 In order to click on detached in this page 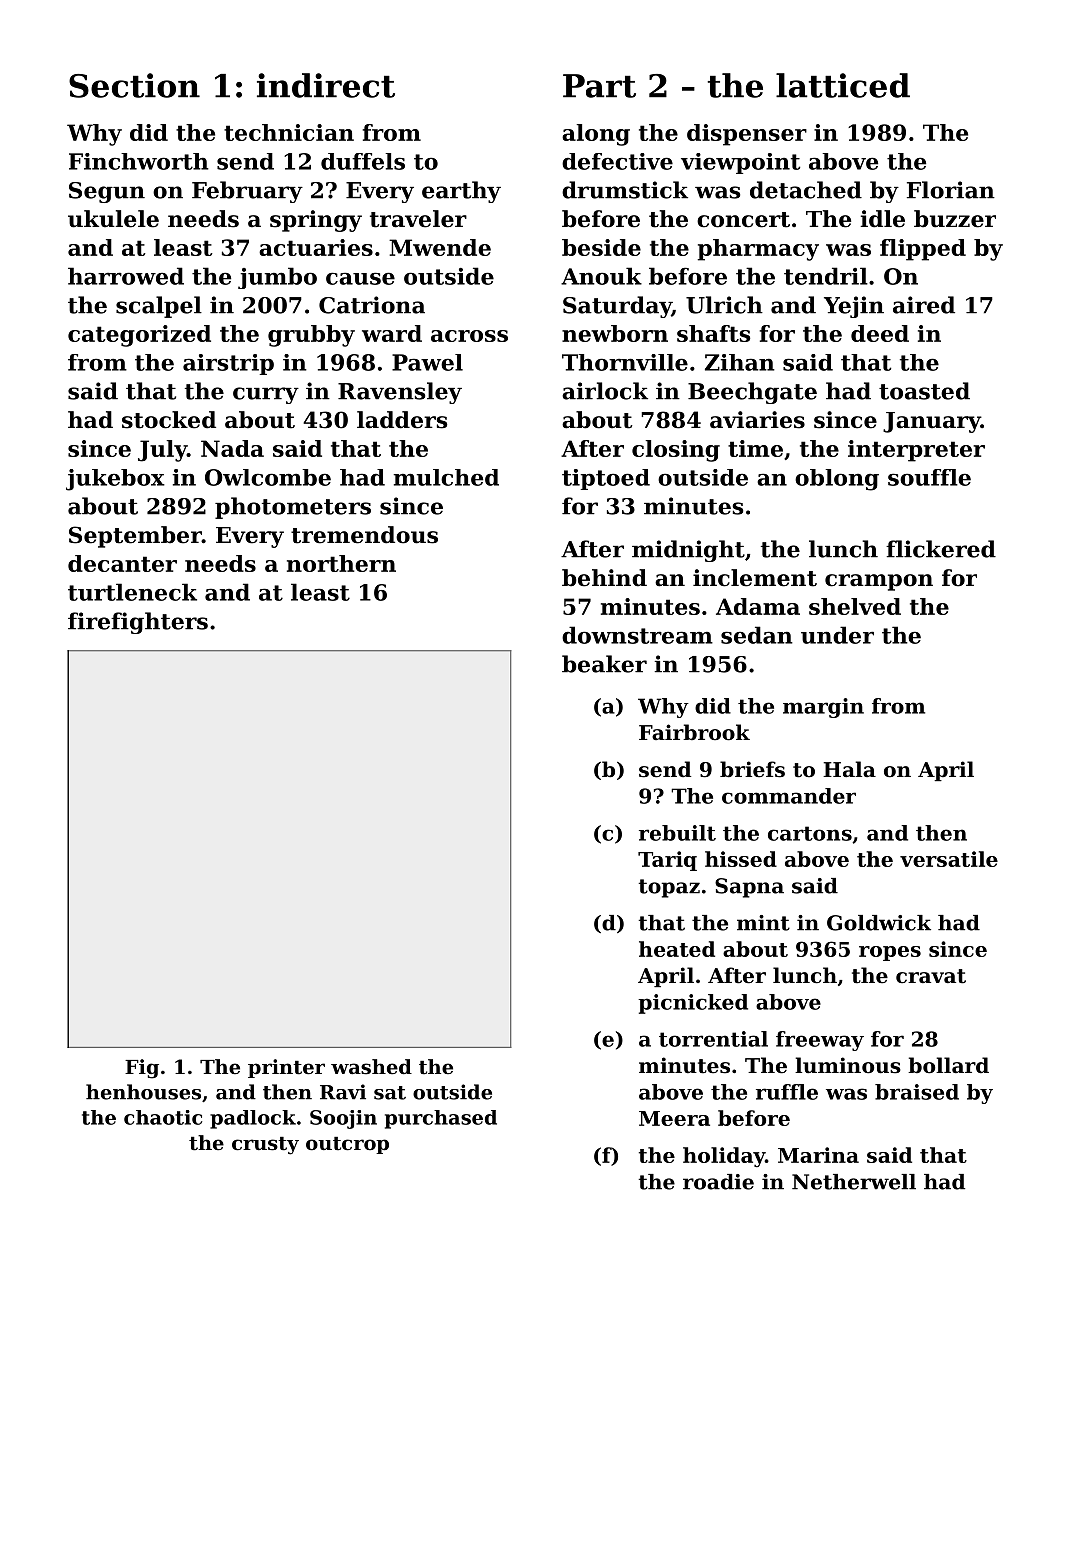, I will do `click(806, 190)`.
